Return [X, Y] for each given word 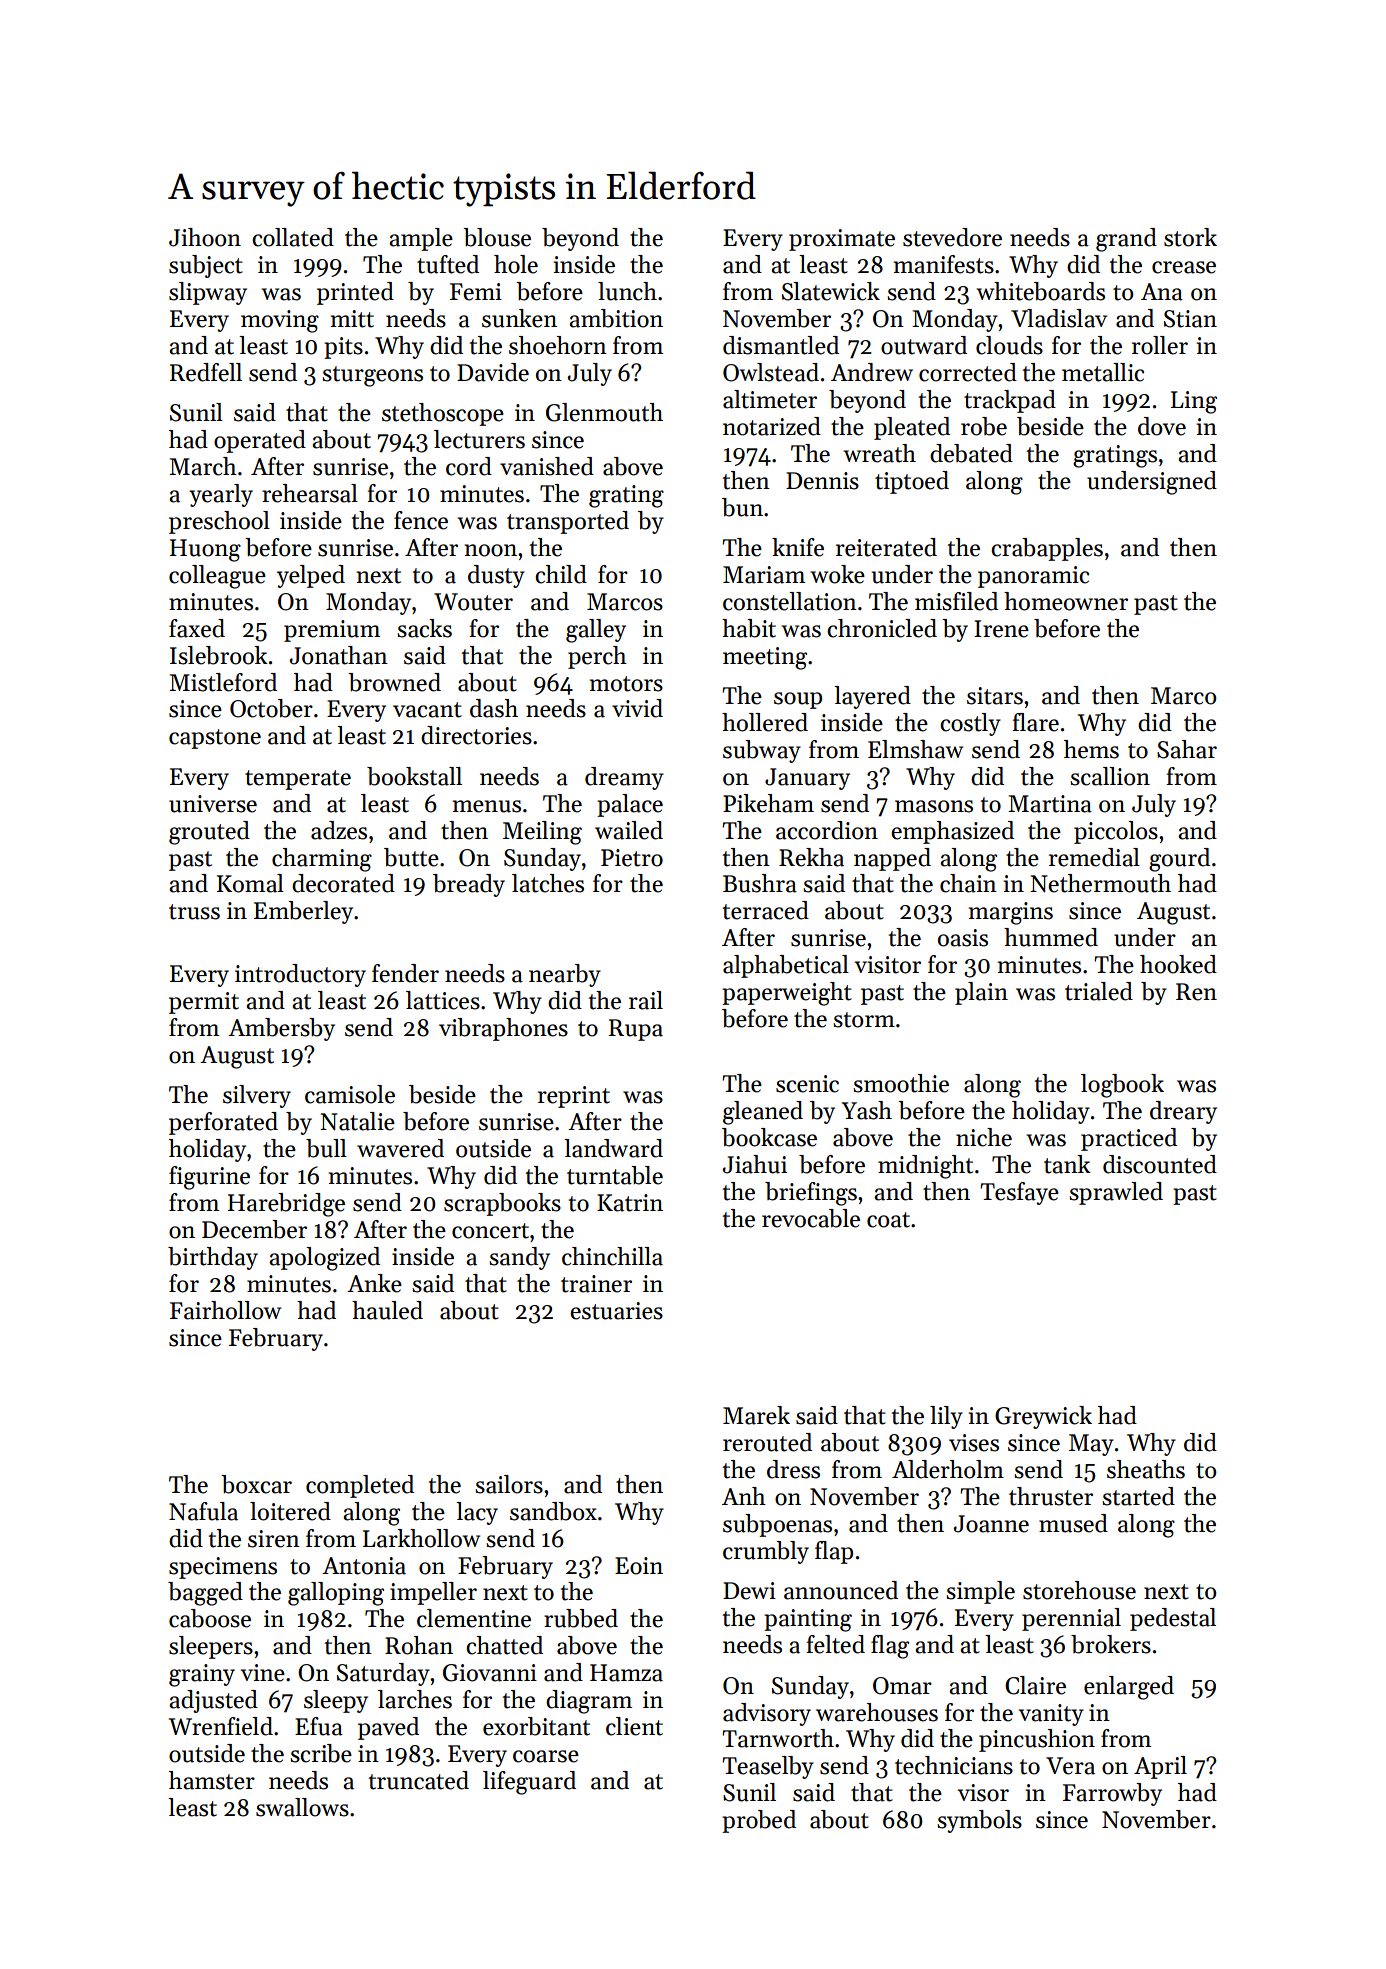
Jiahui [755, 1164]
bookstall [414, 776]
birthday [213, 1258]
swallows [302, 1807]
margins [1011, 913]
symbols [979, 1821]
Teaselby [768, 1767]
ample [421, 239]
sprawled [1116, 1193]
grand [1126, 240]
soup [798, 700]
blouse [497, 237]
